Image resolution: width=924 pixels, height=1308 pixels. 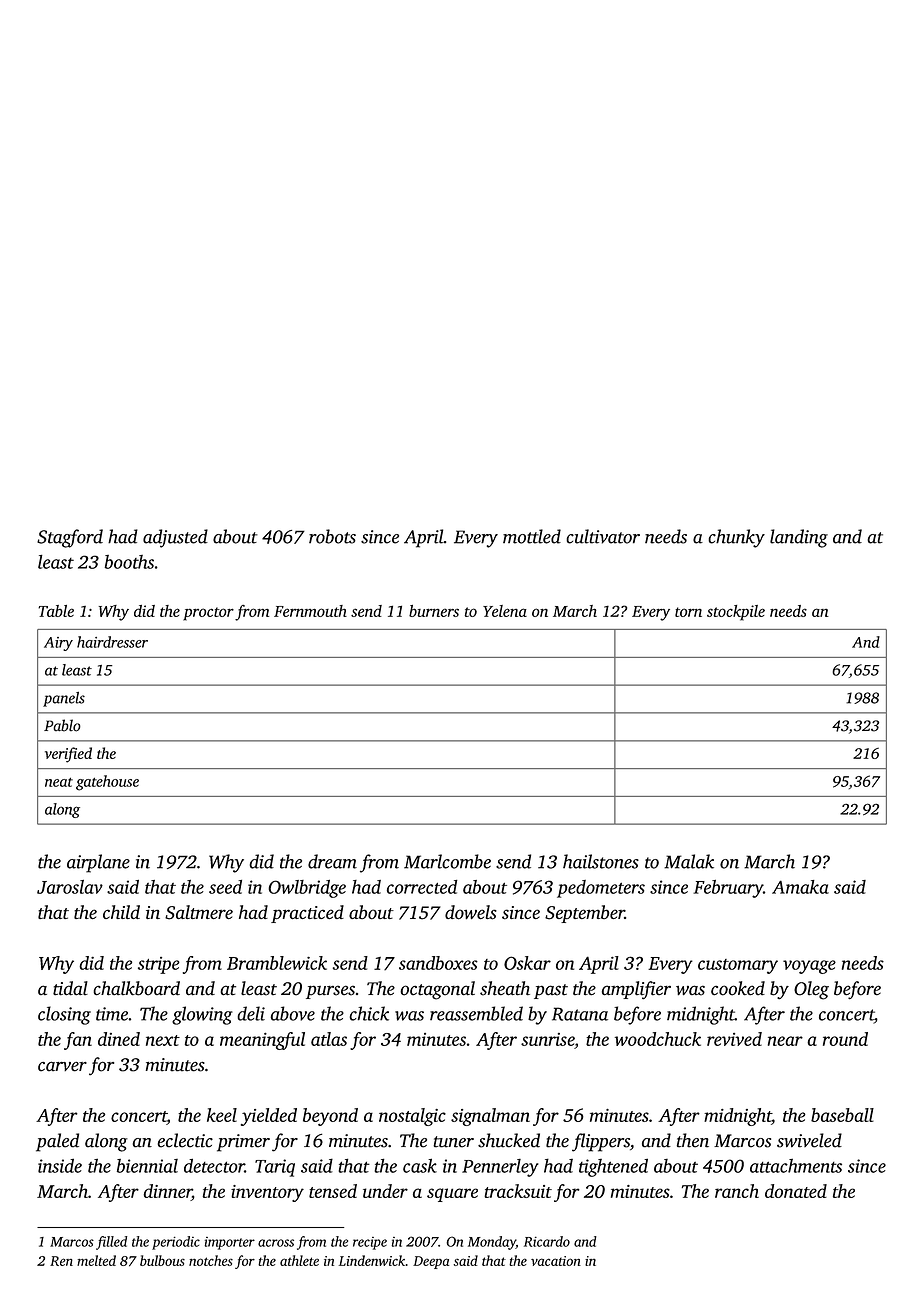 What do you see at coordinates (603, 536) in the screenshot?
I see `cultivator` at bounding box center [603, 536].
